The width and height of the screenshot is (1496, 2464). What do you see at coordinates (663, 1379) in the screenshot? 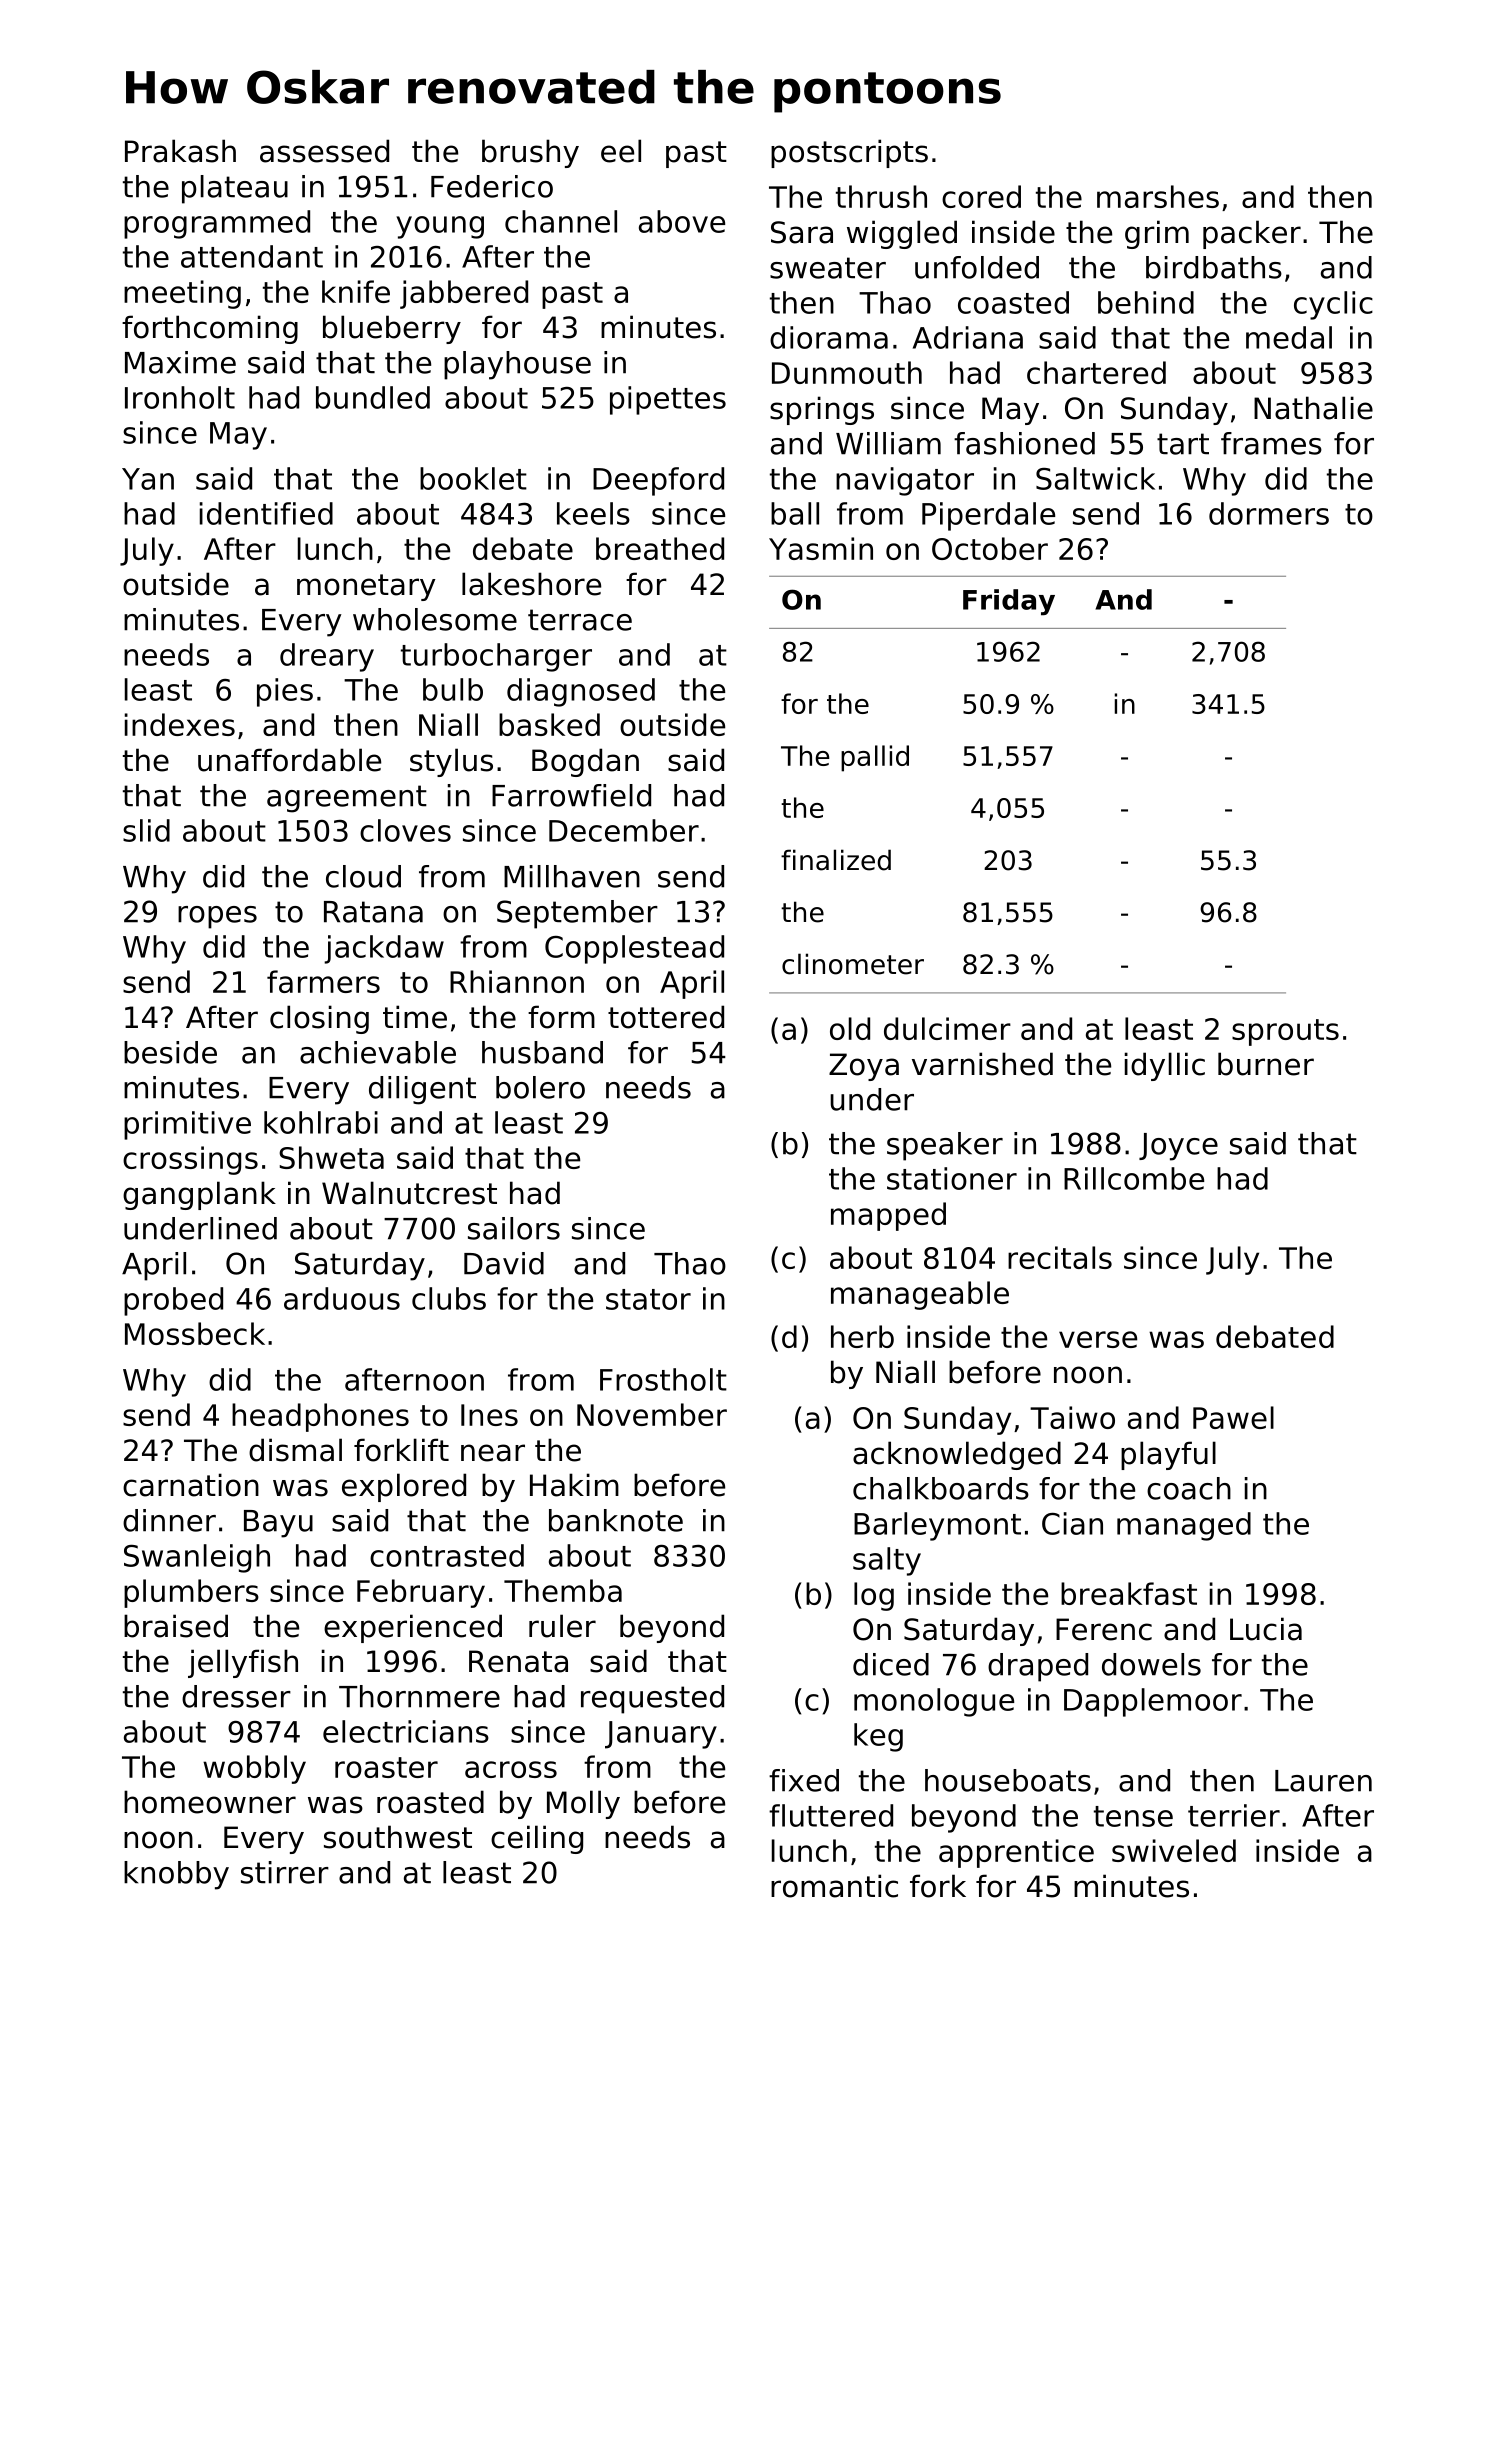
I see `Frostholt` at bounding box center [663, 1379].
